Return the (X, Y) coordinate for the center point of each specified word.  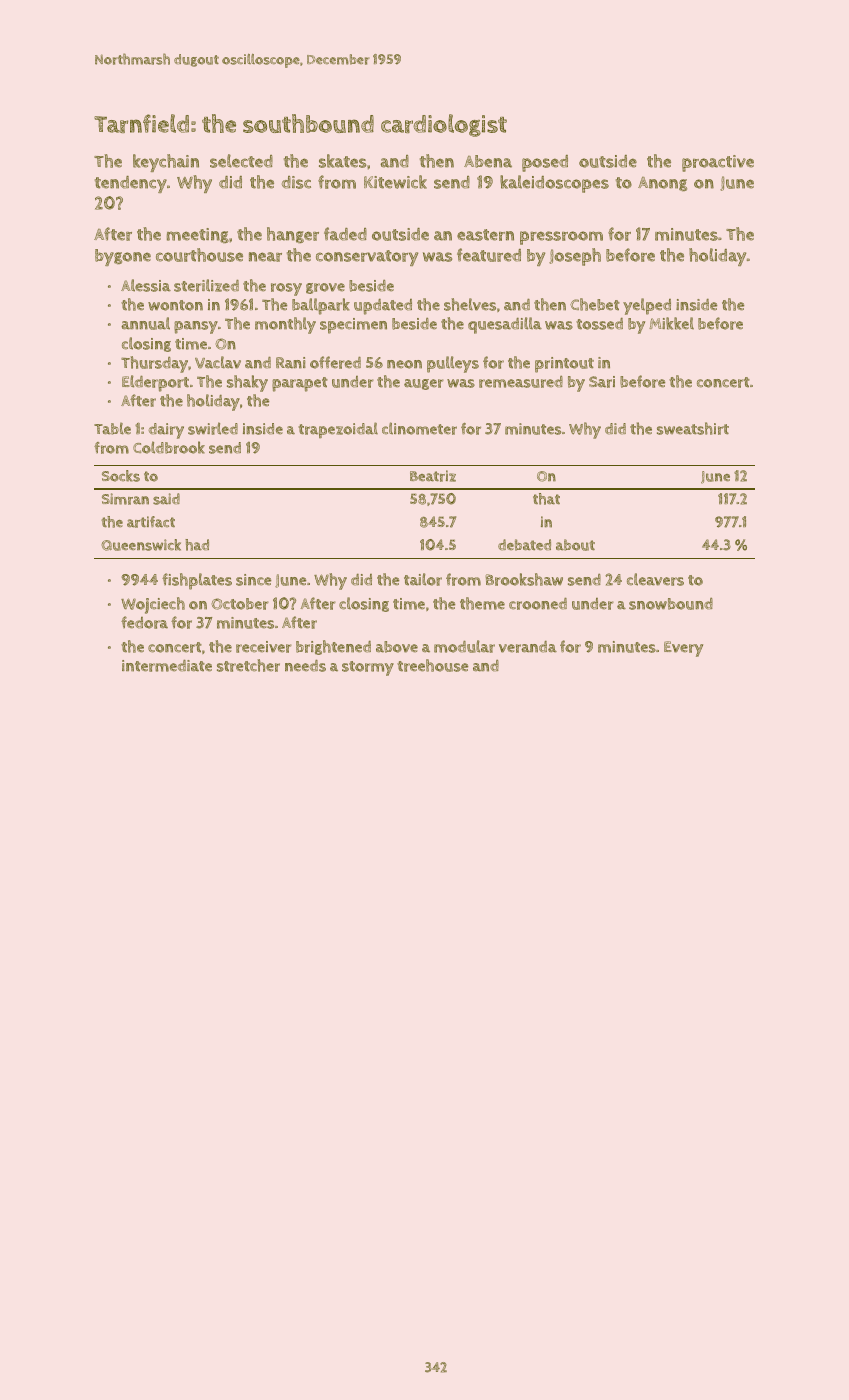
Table (112, 428)
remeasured (521, 382)
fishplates (197, 581)
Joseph (575, 257)
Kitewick (395, 182)
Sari (602, 382)
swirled (213, 428)
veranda (528, 647)
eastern (485, 235)
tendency (131, 184)
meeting (198, 235)
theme (482, 603)
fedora (144, 622)
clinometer (419, 428)
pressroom (561, 238)
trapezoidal (338, 430)
